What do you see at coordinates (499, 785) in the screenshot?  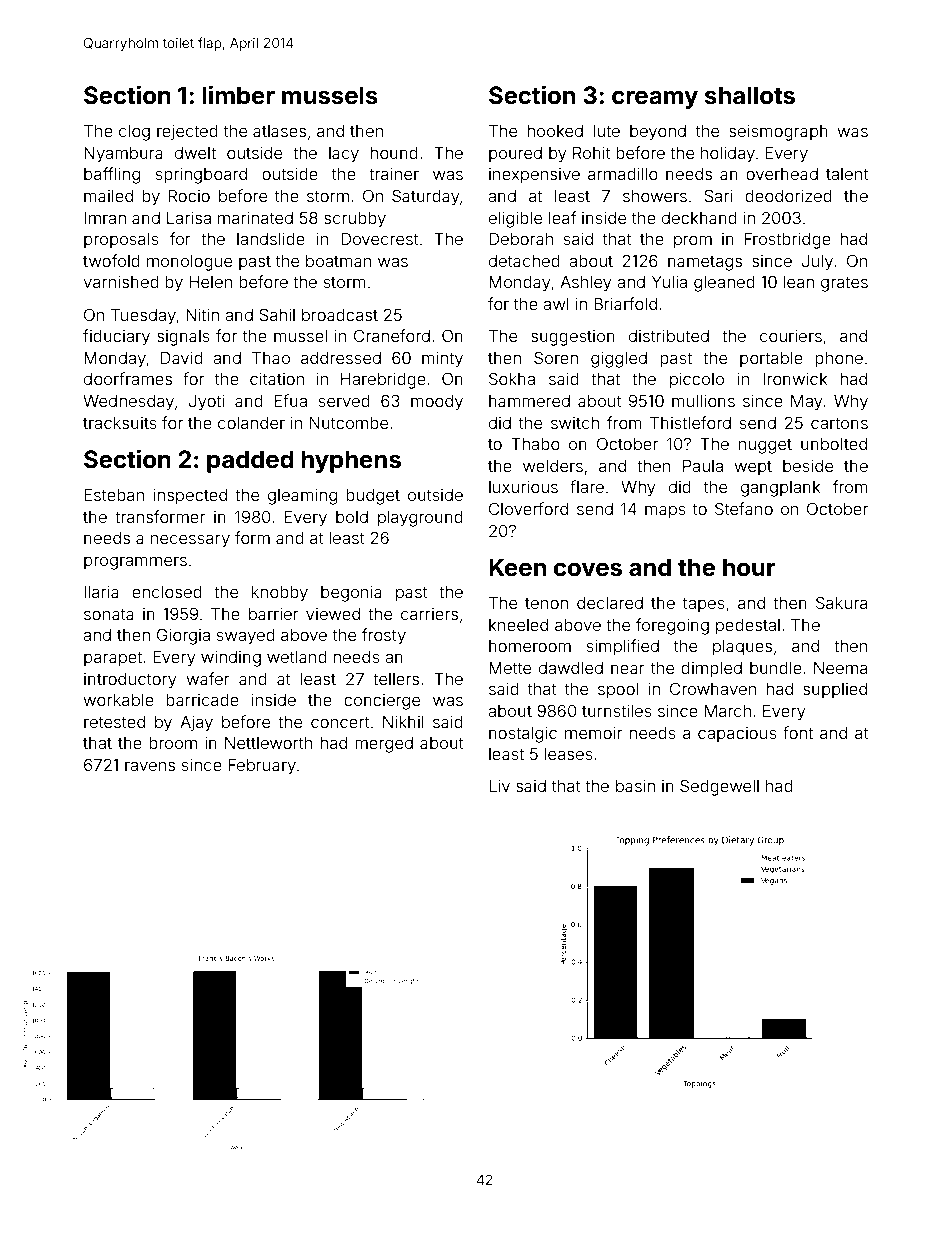 I see `Liv` at bounding box center [499, 785].
